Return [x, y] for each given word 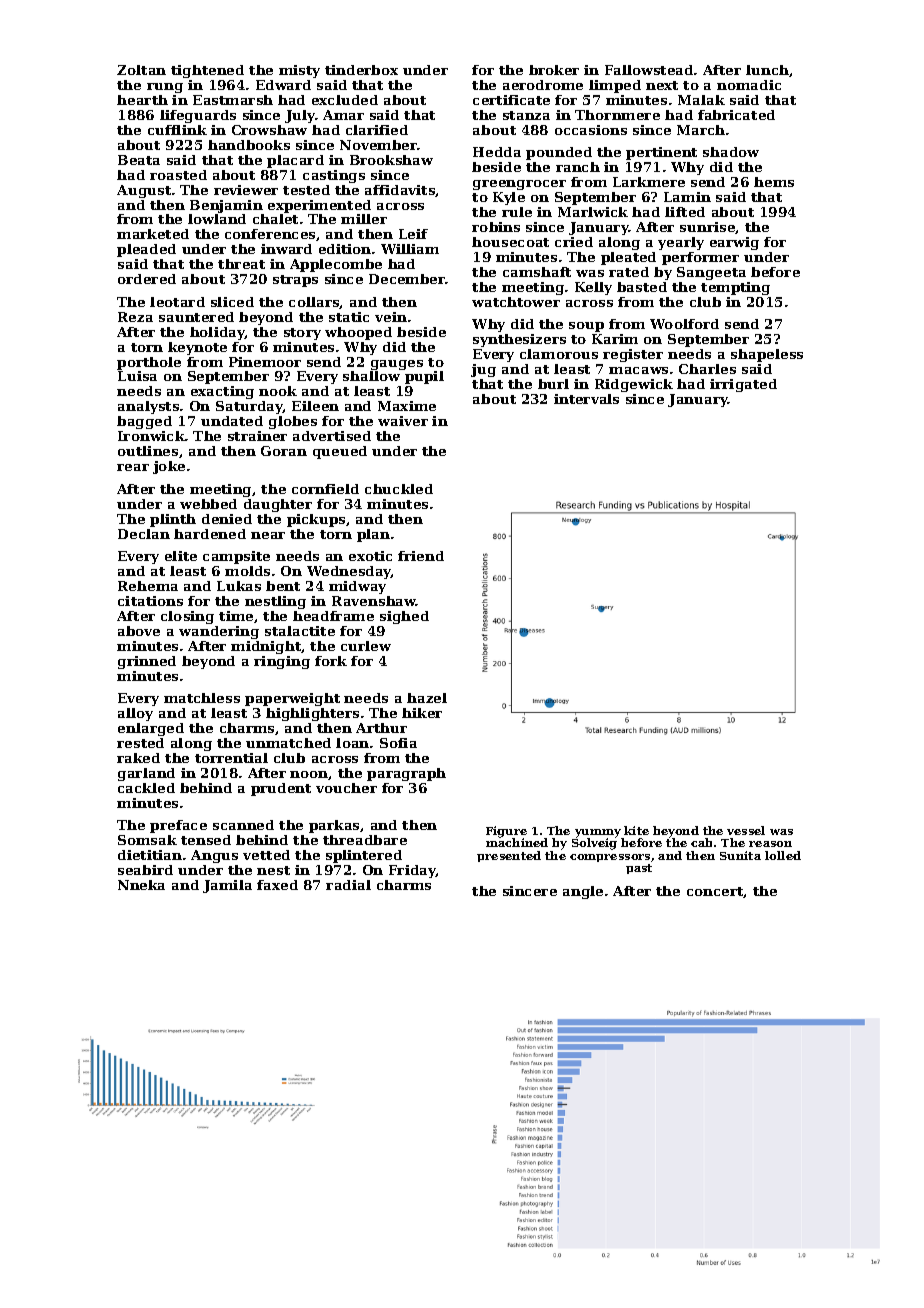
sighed [404, 617]
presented [509, 856]
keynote [197, 348]
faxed [277, 885]
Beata [139, 160]
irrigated [743, 385]
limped [615, 86]
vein [391, 317]
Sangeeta [711, 273]
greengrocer [519, 185]
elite [181, 556]
